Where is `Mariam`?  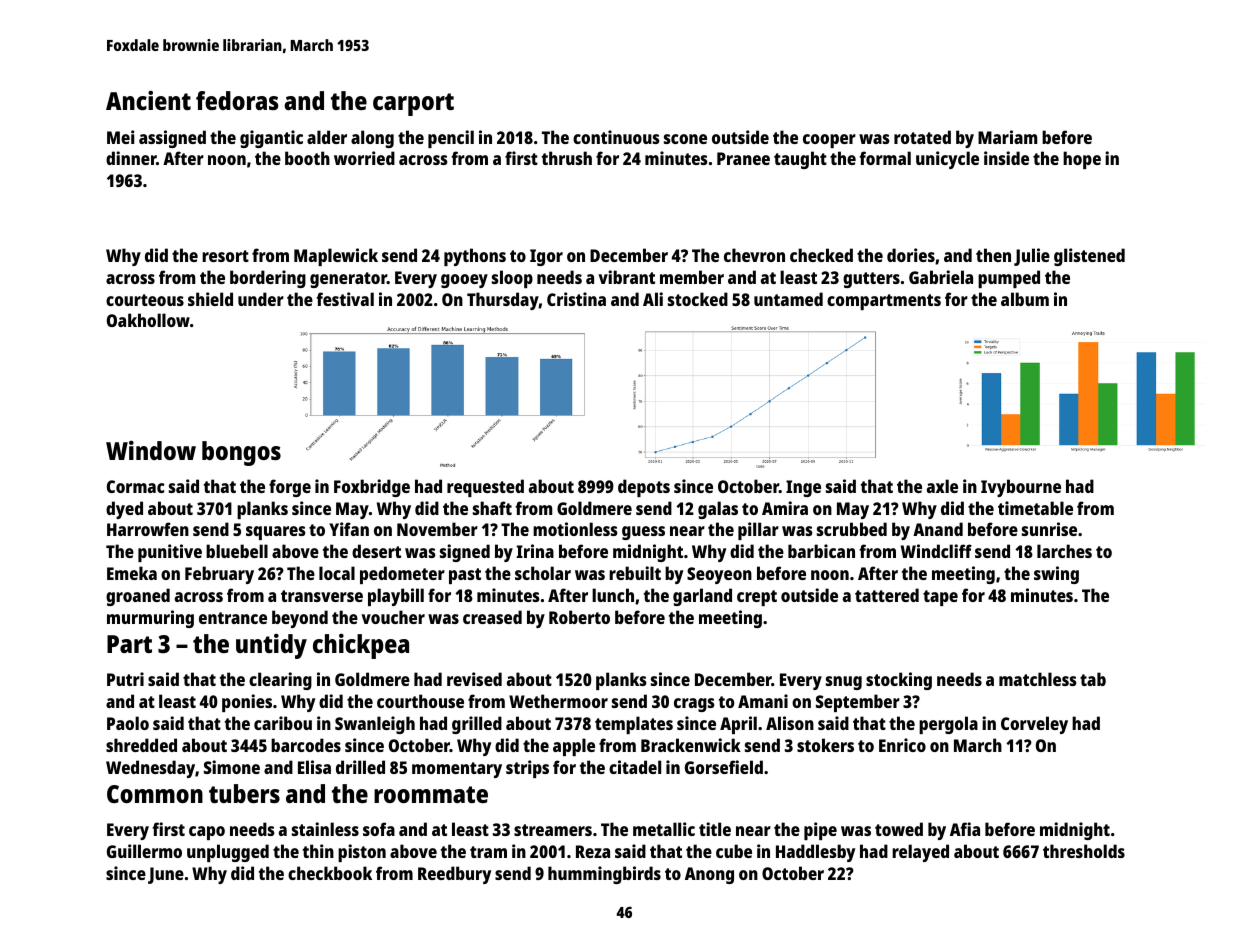
Mariam is located at coordinates (1007, 137).
